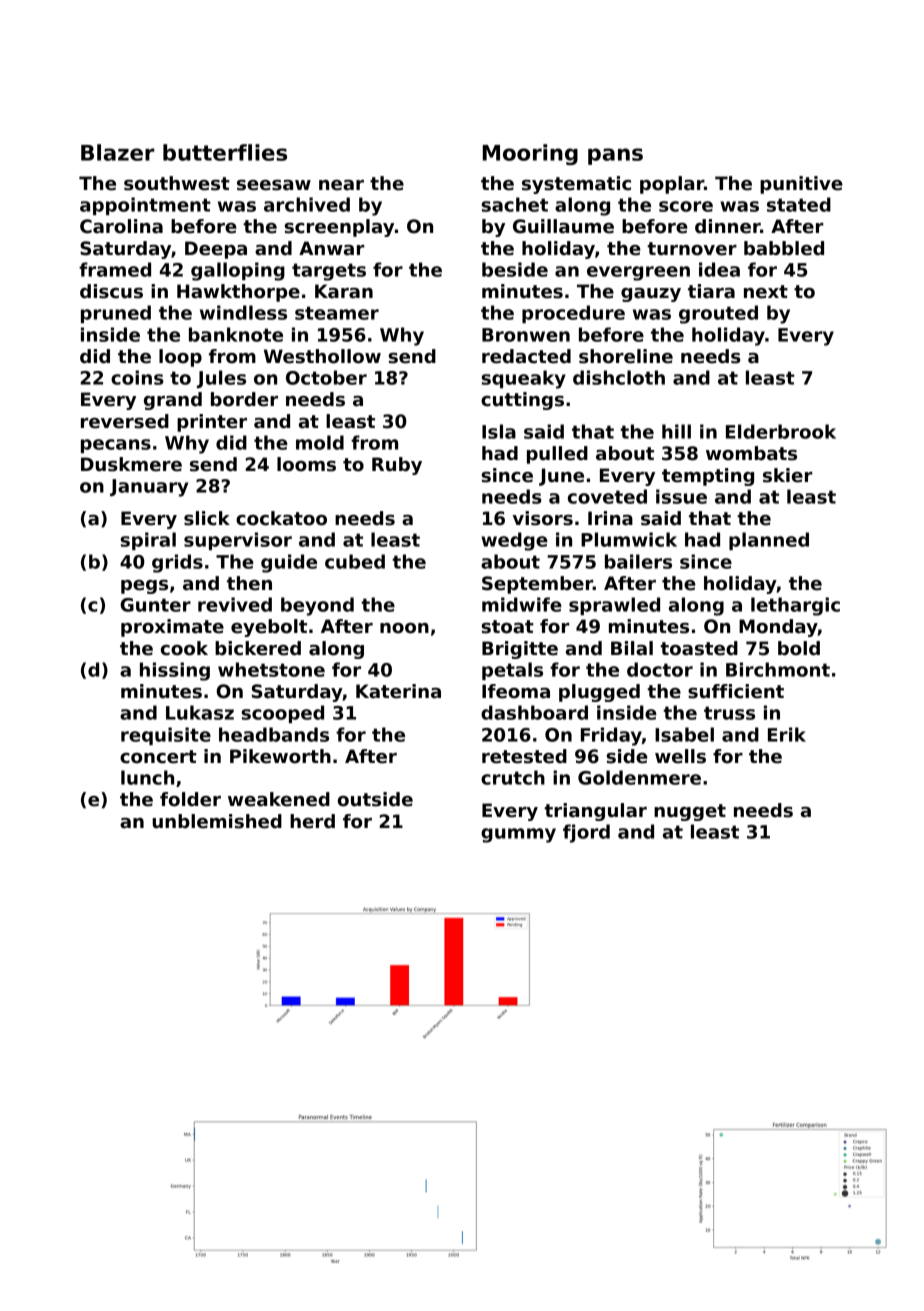 The image size is (924, 1311). What do you see at coordinates (680, 756) in the screenshot?
I see `wells` at bounding box center [680, 756].
